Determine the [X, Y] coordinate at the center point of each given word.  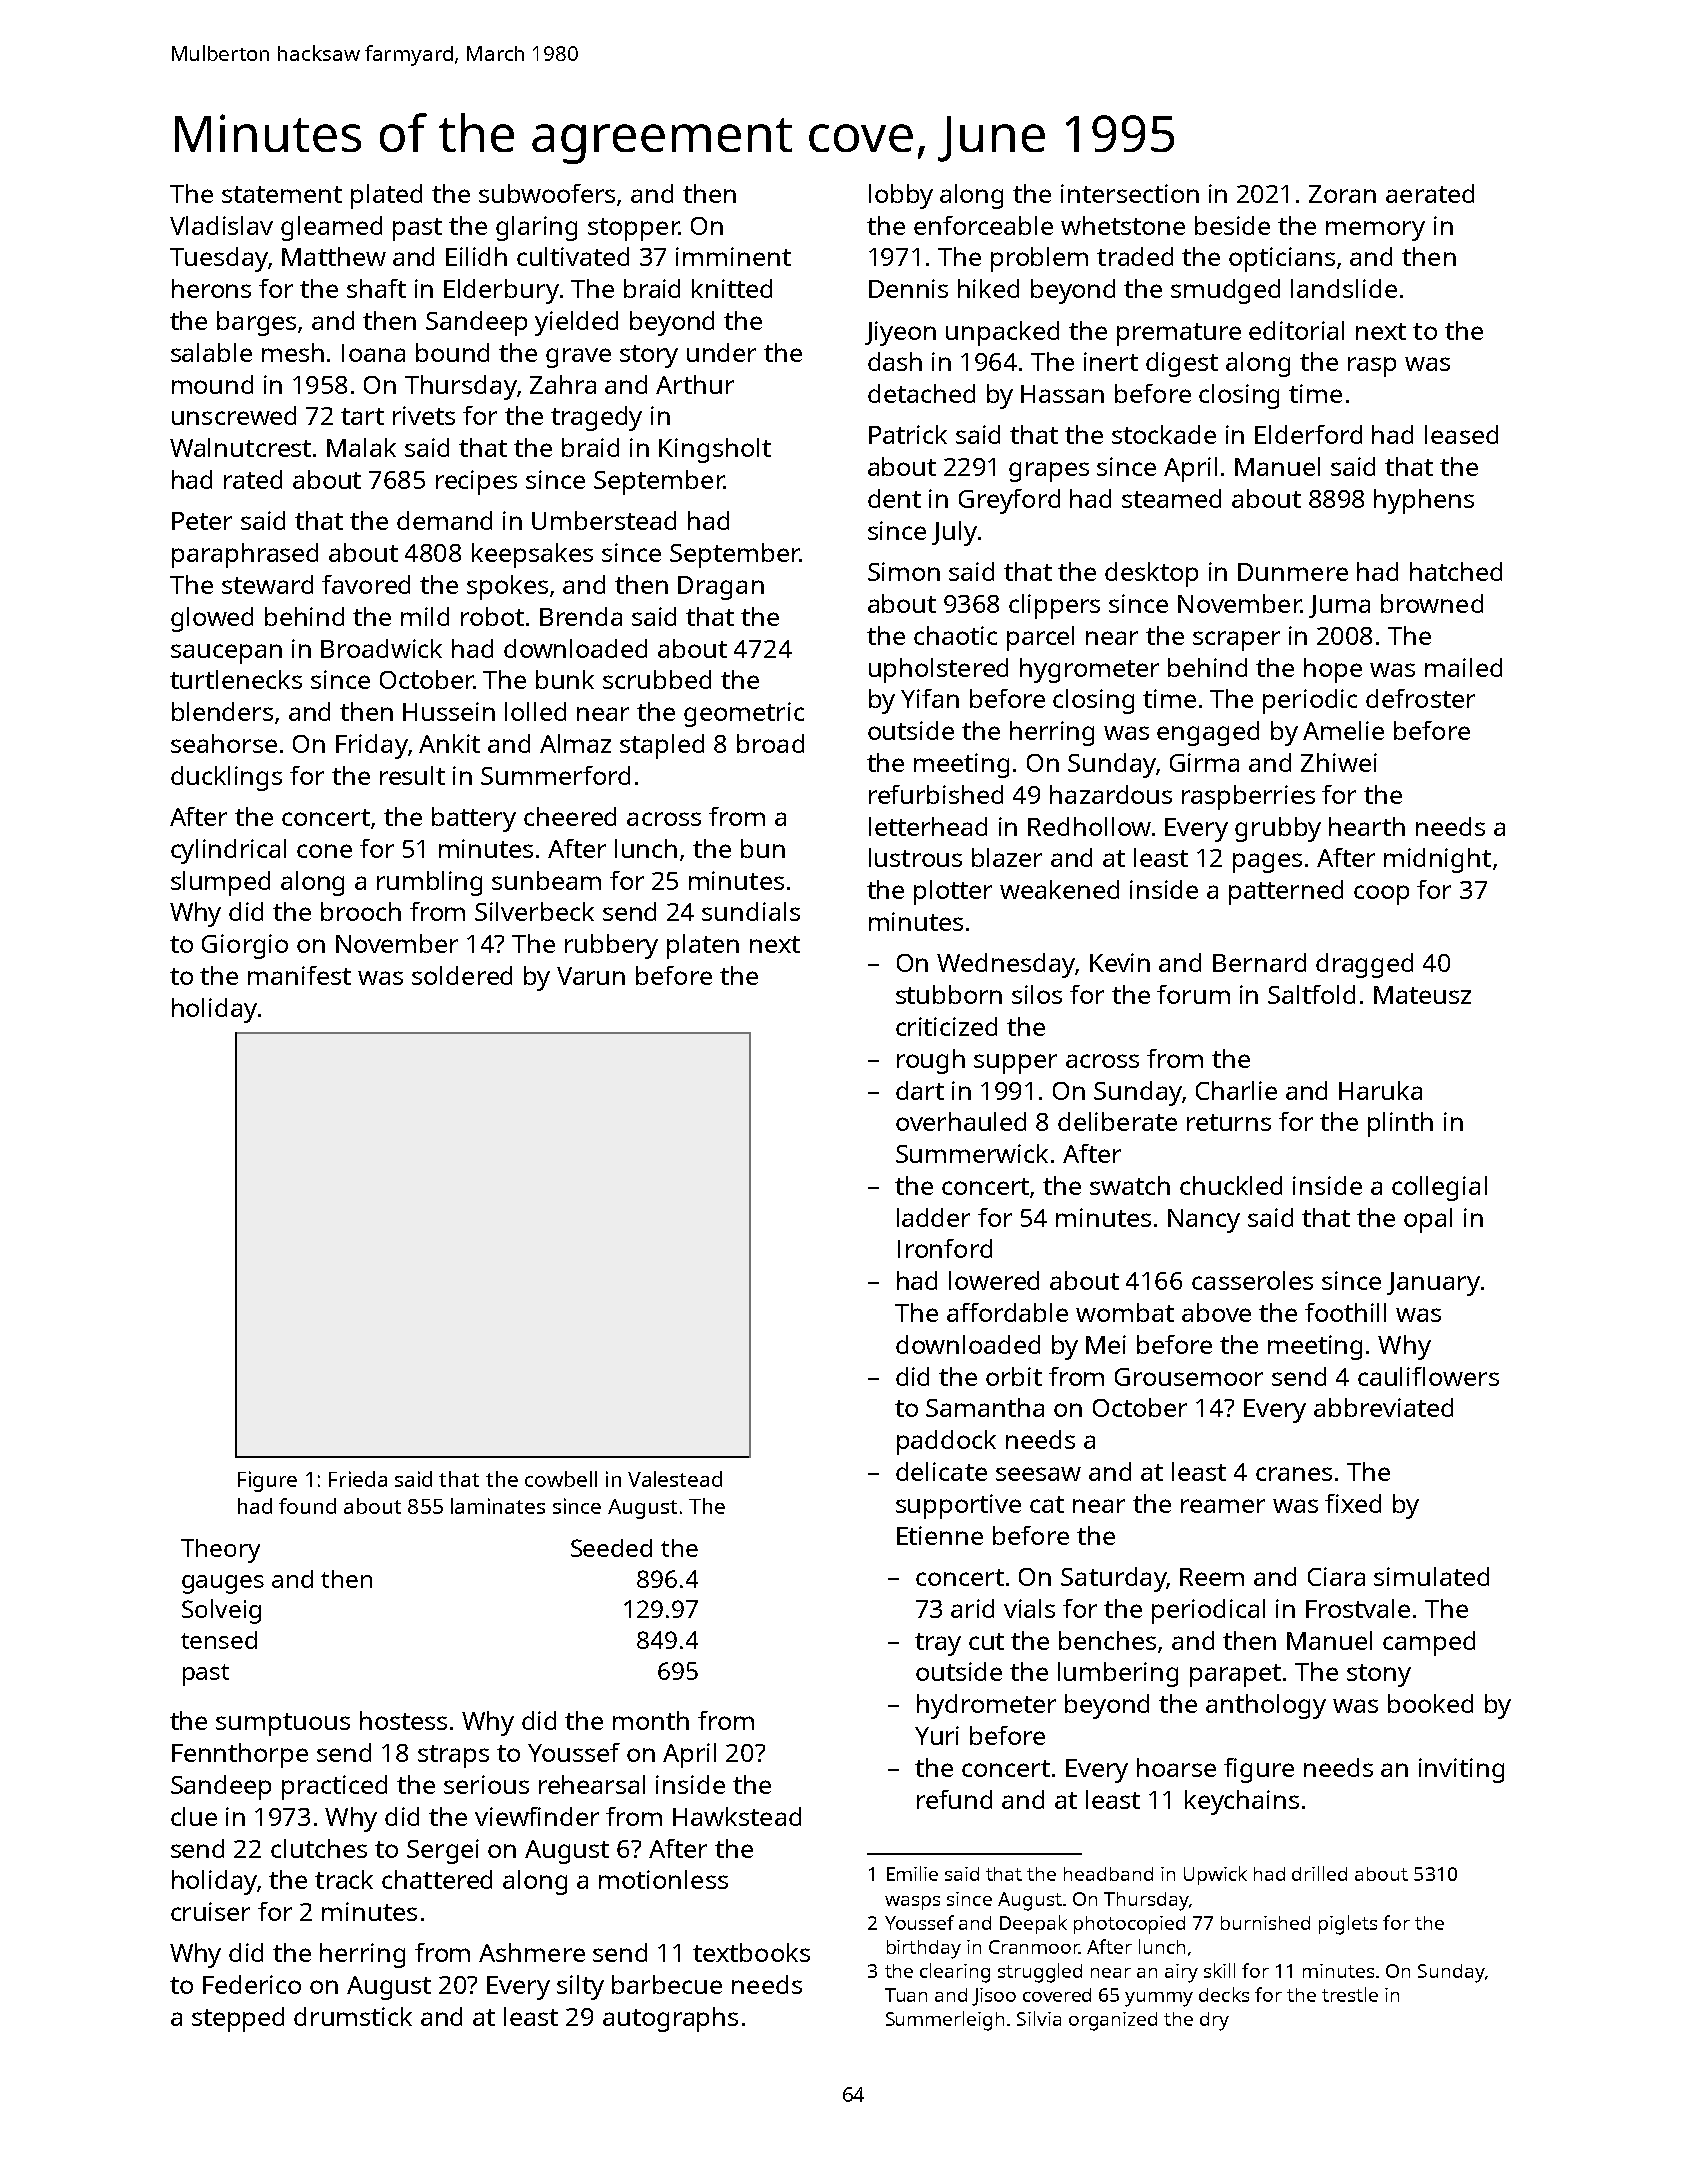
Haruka [1380, 1090]
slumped [220, 883]
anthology [1266, 1706]
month [651, 1720]
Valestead [675, 1479]
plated [386, 196]
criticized [946, 1026]
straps [453, 1756]
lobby [901, 196]
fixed [1353, 1503]
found [307, 1506]
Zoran [1342, 194]
